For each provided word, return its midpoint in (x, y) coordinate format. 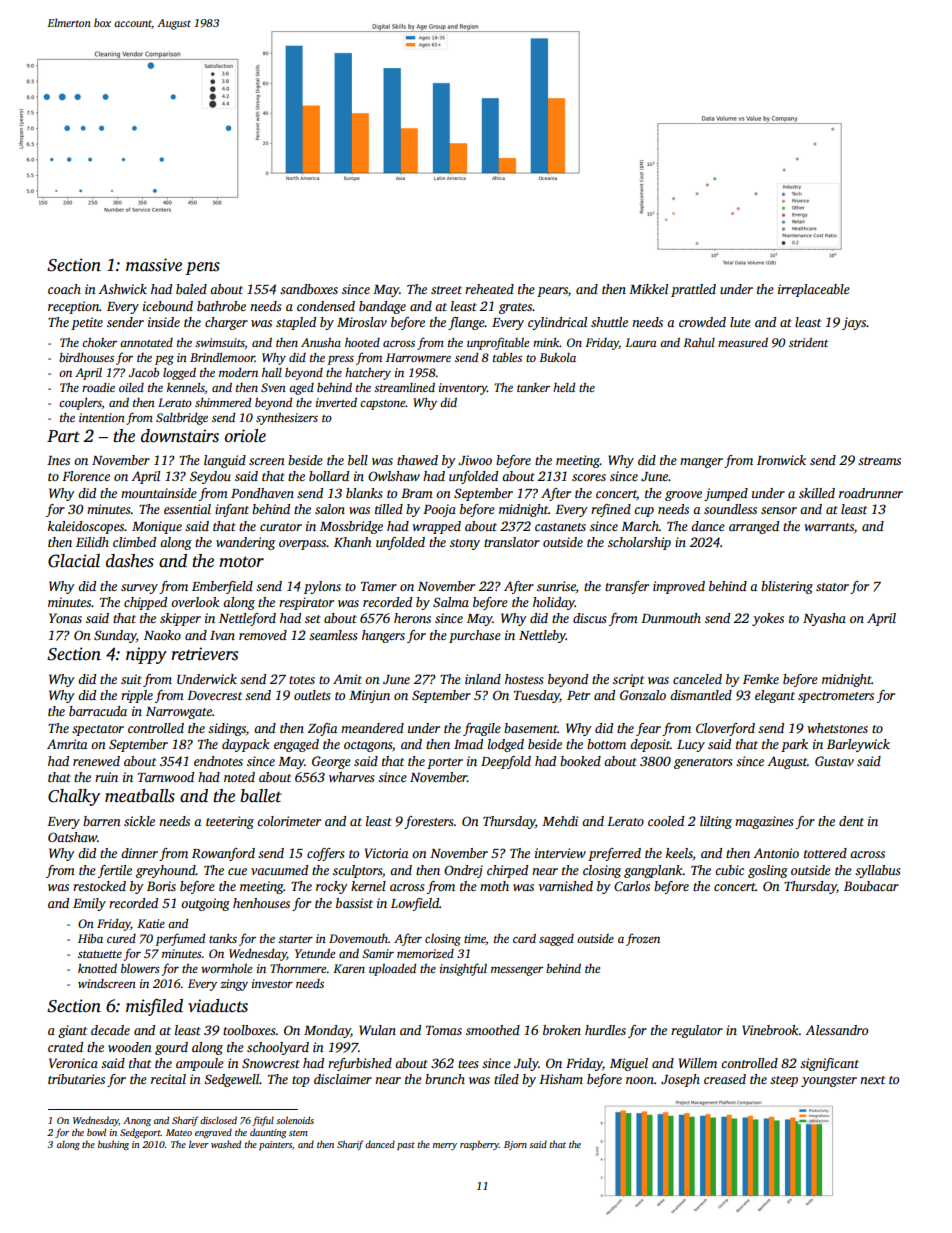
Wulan (377, 1030)
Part (63, 436)
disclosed (218, 1120)
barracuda (98, 711)
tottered (825, 853)
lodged (506, 745)
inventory (463, 389)
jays (854, 323)
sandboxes (309, 289)
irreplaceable (814, 290)
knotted (97, 968)
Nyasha (824, 619)
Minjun (369, 696)
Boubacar (871, 886)
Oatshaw (72, 837)
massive (154, 265)
